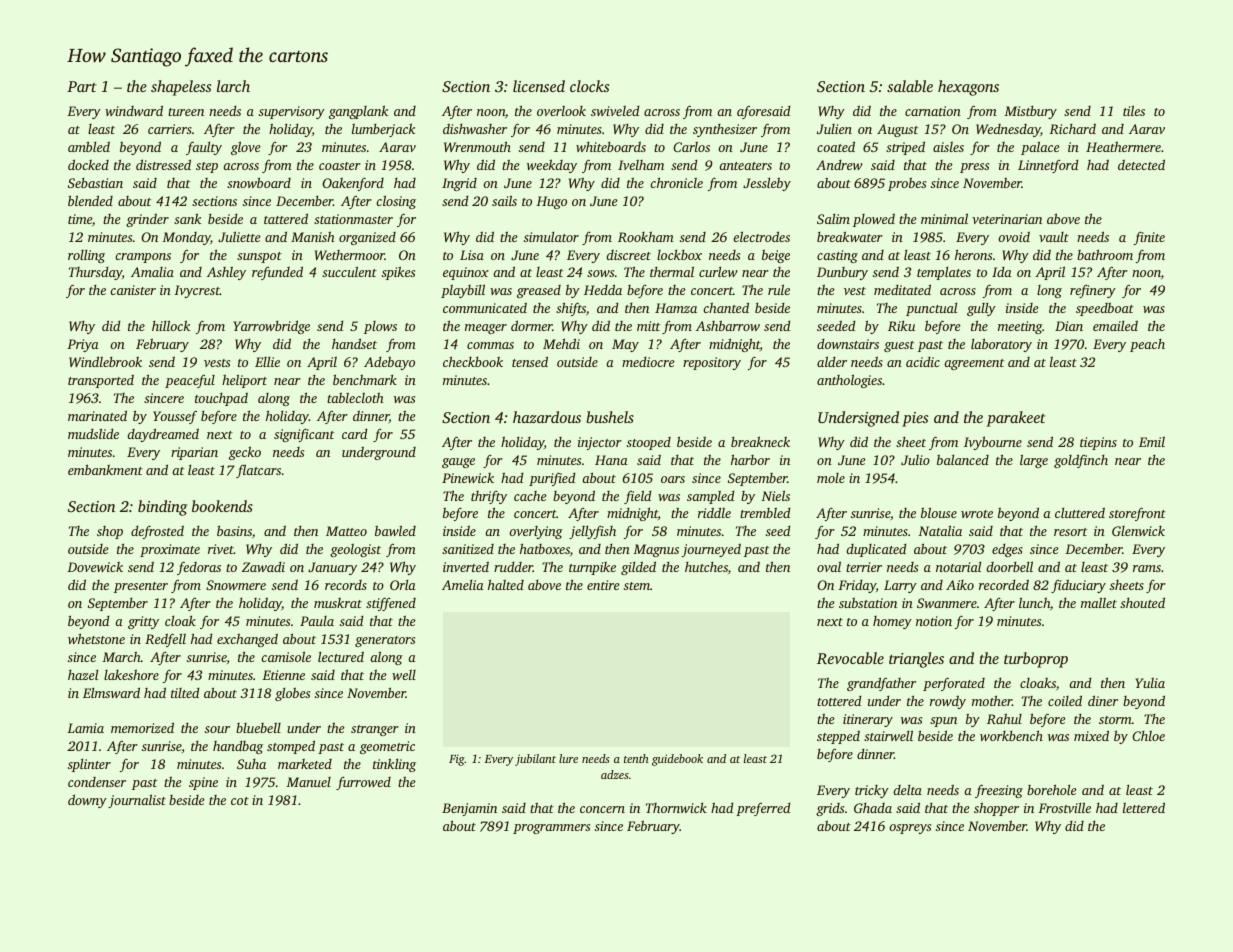 This screenshot has width=1233, height=952. What do you see at coordinates (1007, 219) in the screenshot?
I see `veterinarian` at bounding box center [1007, 219].
